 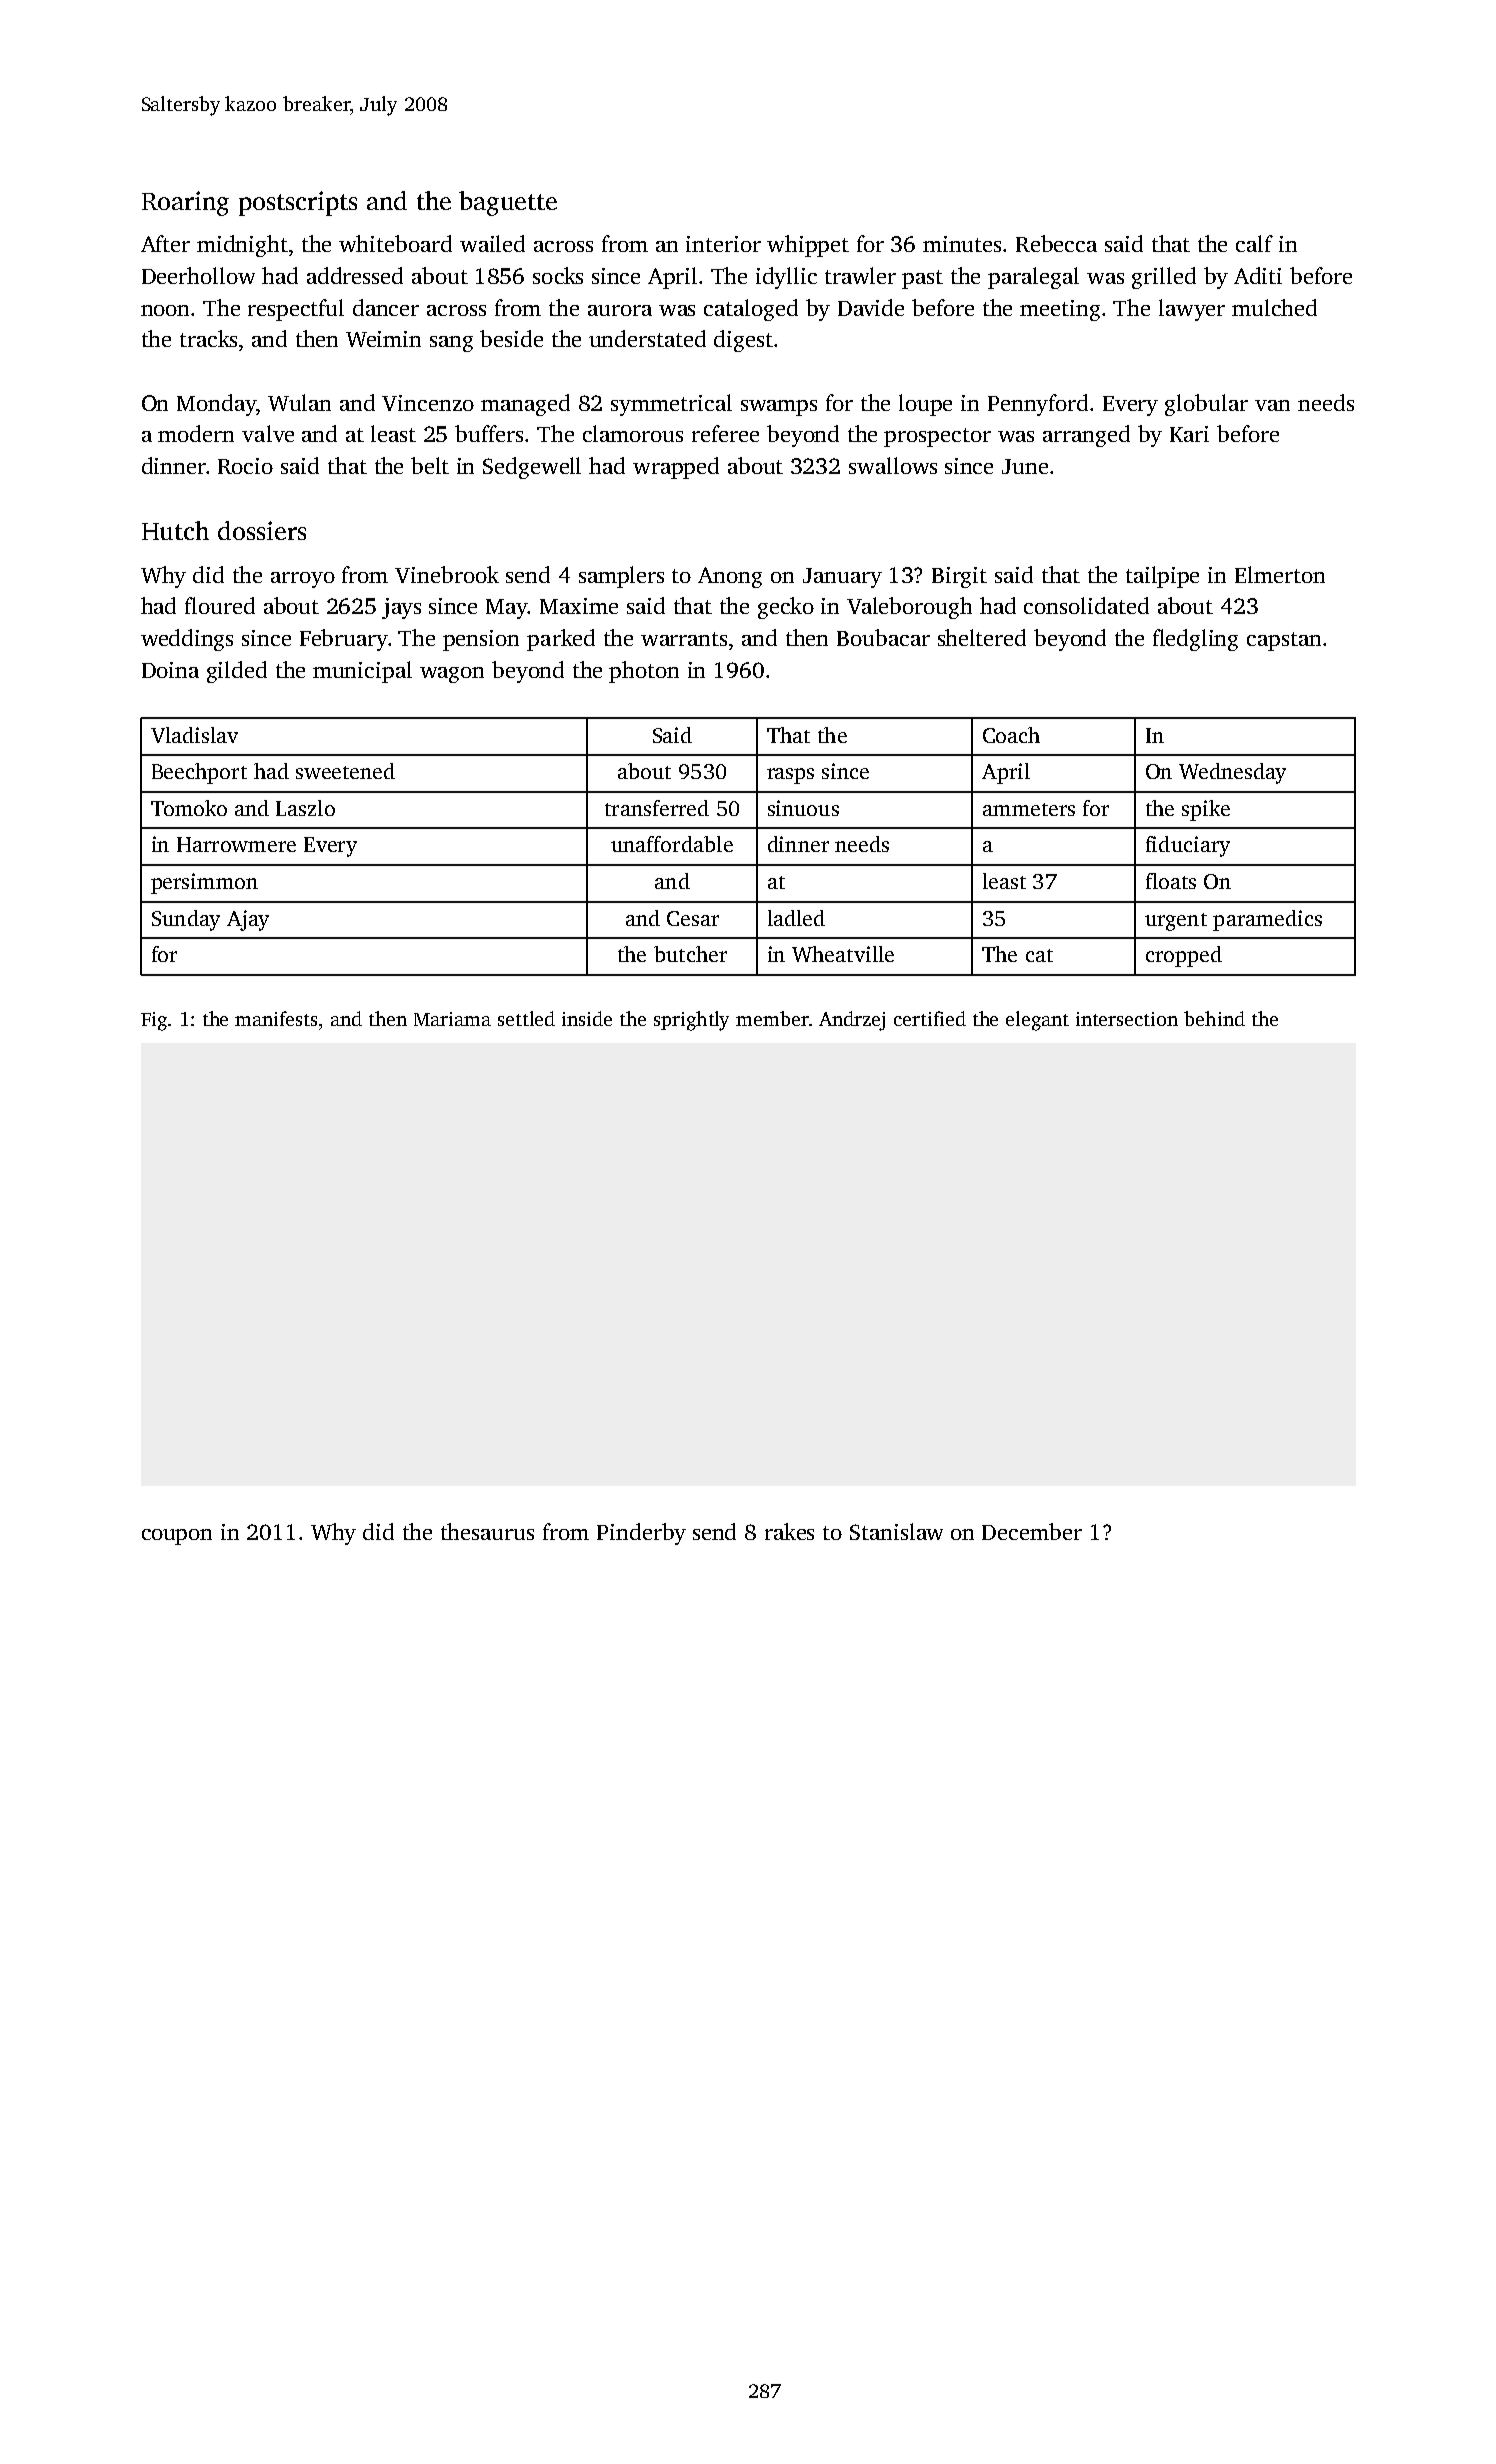 I want to click on Tomoko, so click(x=189, y=808).
